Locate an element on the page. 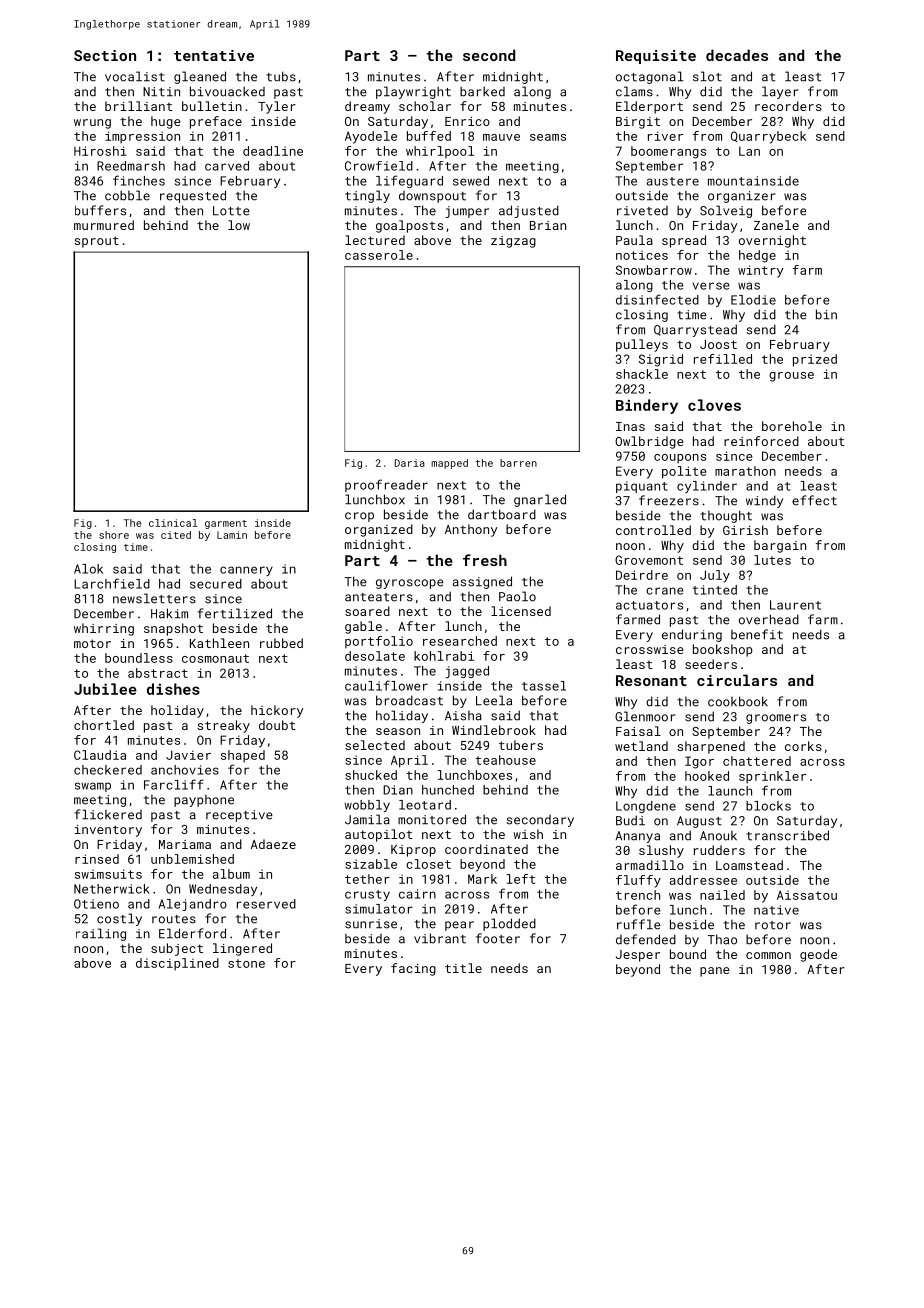 Image resolution: width=924 pixels, height=1308 pixels. whirring is located at coordinates (104, 629).
